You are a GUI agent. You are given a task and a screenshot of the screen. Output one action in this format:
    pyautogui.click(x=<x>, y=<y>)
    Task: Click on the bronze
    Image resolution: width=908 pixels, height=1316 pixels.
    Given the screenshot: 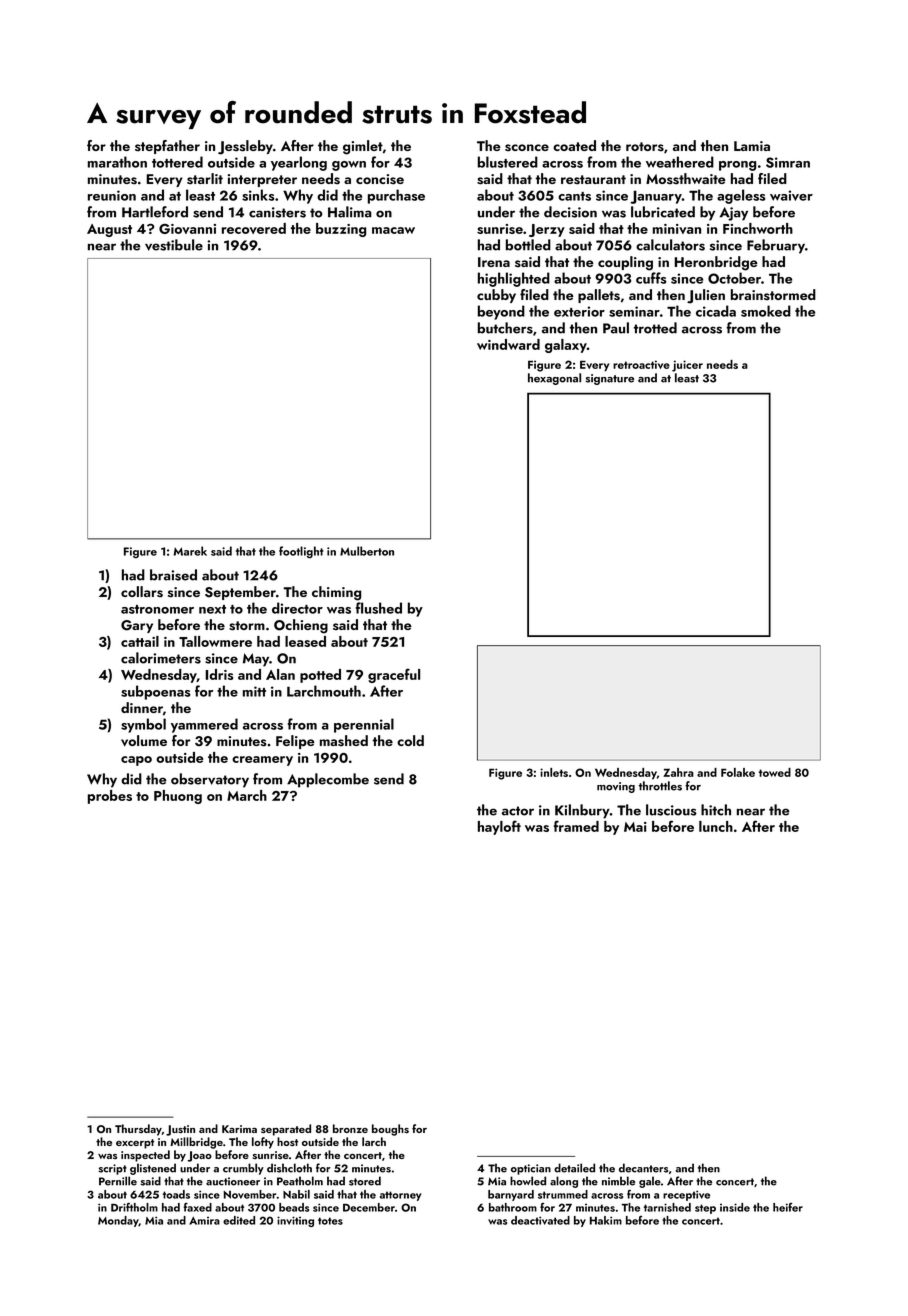 What is the action you would take?
    pyautogui.click(x=350, y=1128)
